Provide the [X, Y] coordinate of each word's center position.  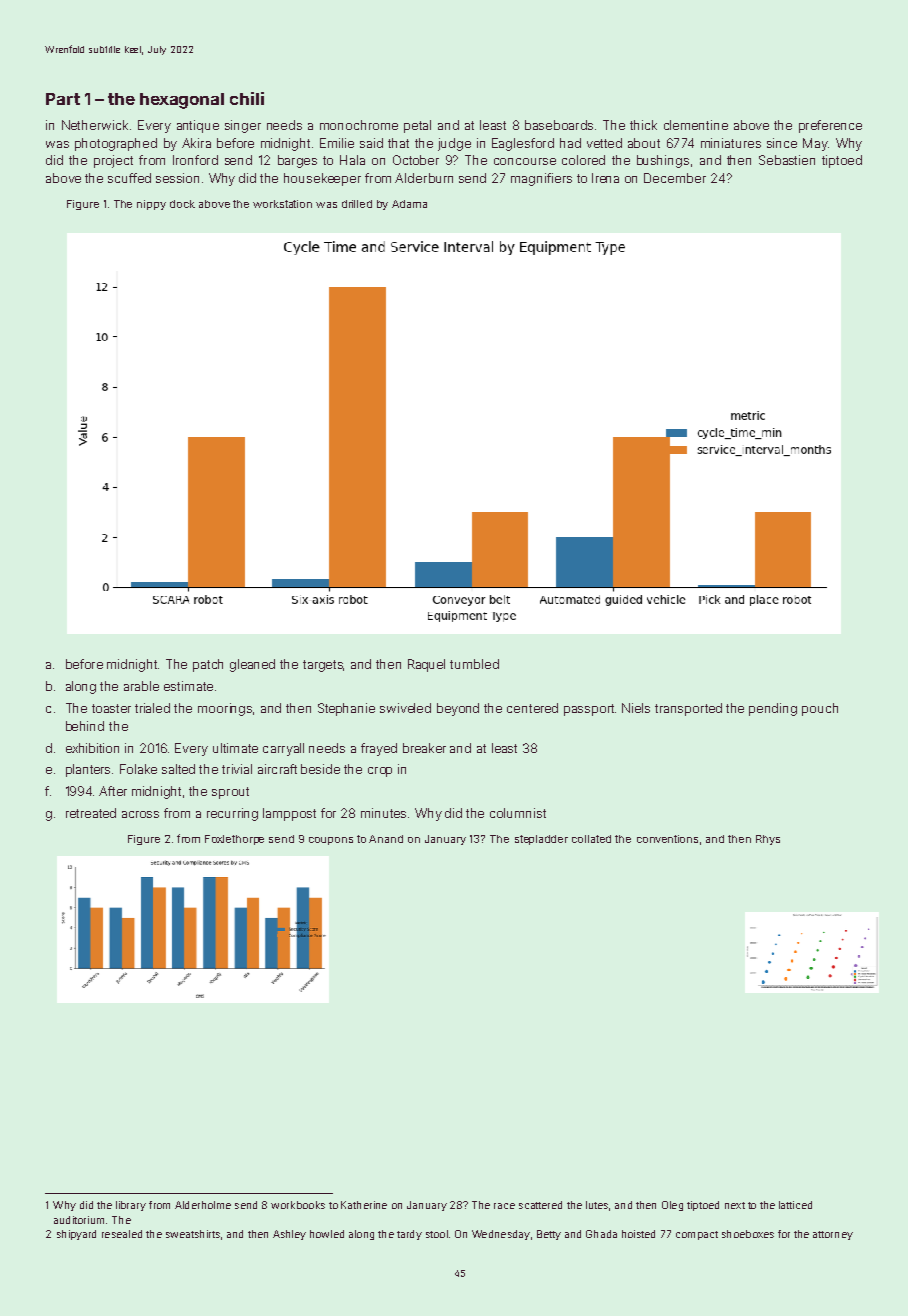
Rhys [768, 840]
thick [643, 125]
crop [380, 772]
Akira [196, 143]
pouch [820, 709]
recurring [232, 814]
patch [208, 665]
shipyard [76, 1235]
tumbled [474, 664]
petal [417, 126]
